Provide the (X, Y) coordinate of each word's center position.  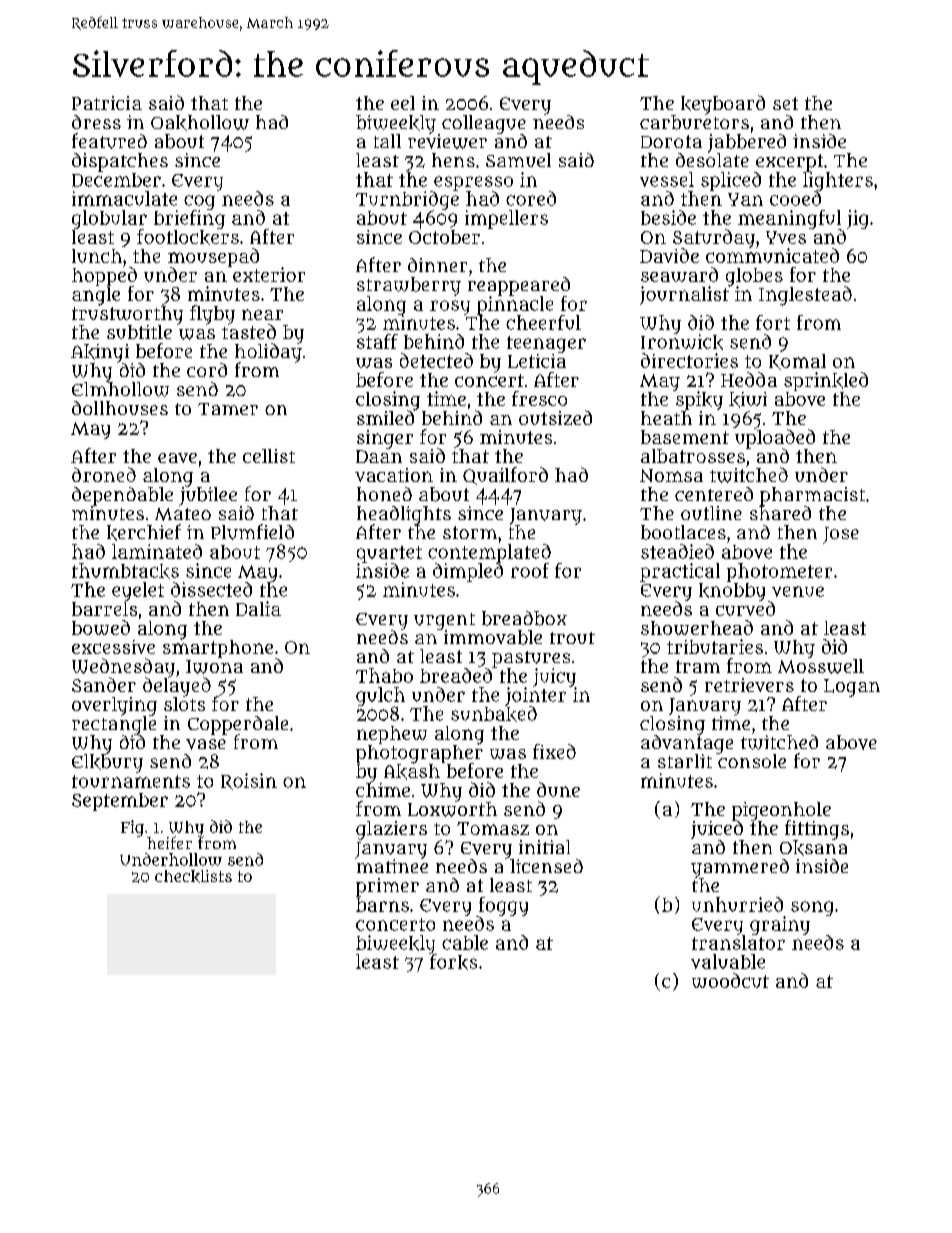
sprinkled (826, 381)
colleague (484, 124)
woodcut (730, 980)
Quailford (505, 476)
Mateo (183, 514)
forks (453, 962)
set (785, 103)
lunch (97, 256)
